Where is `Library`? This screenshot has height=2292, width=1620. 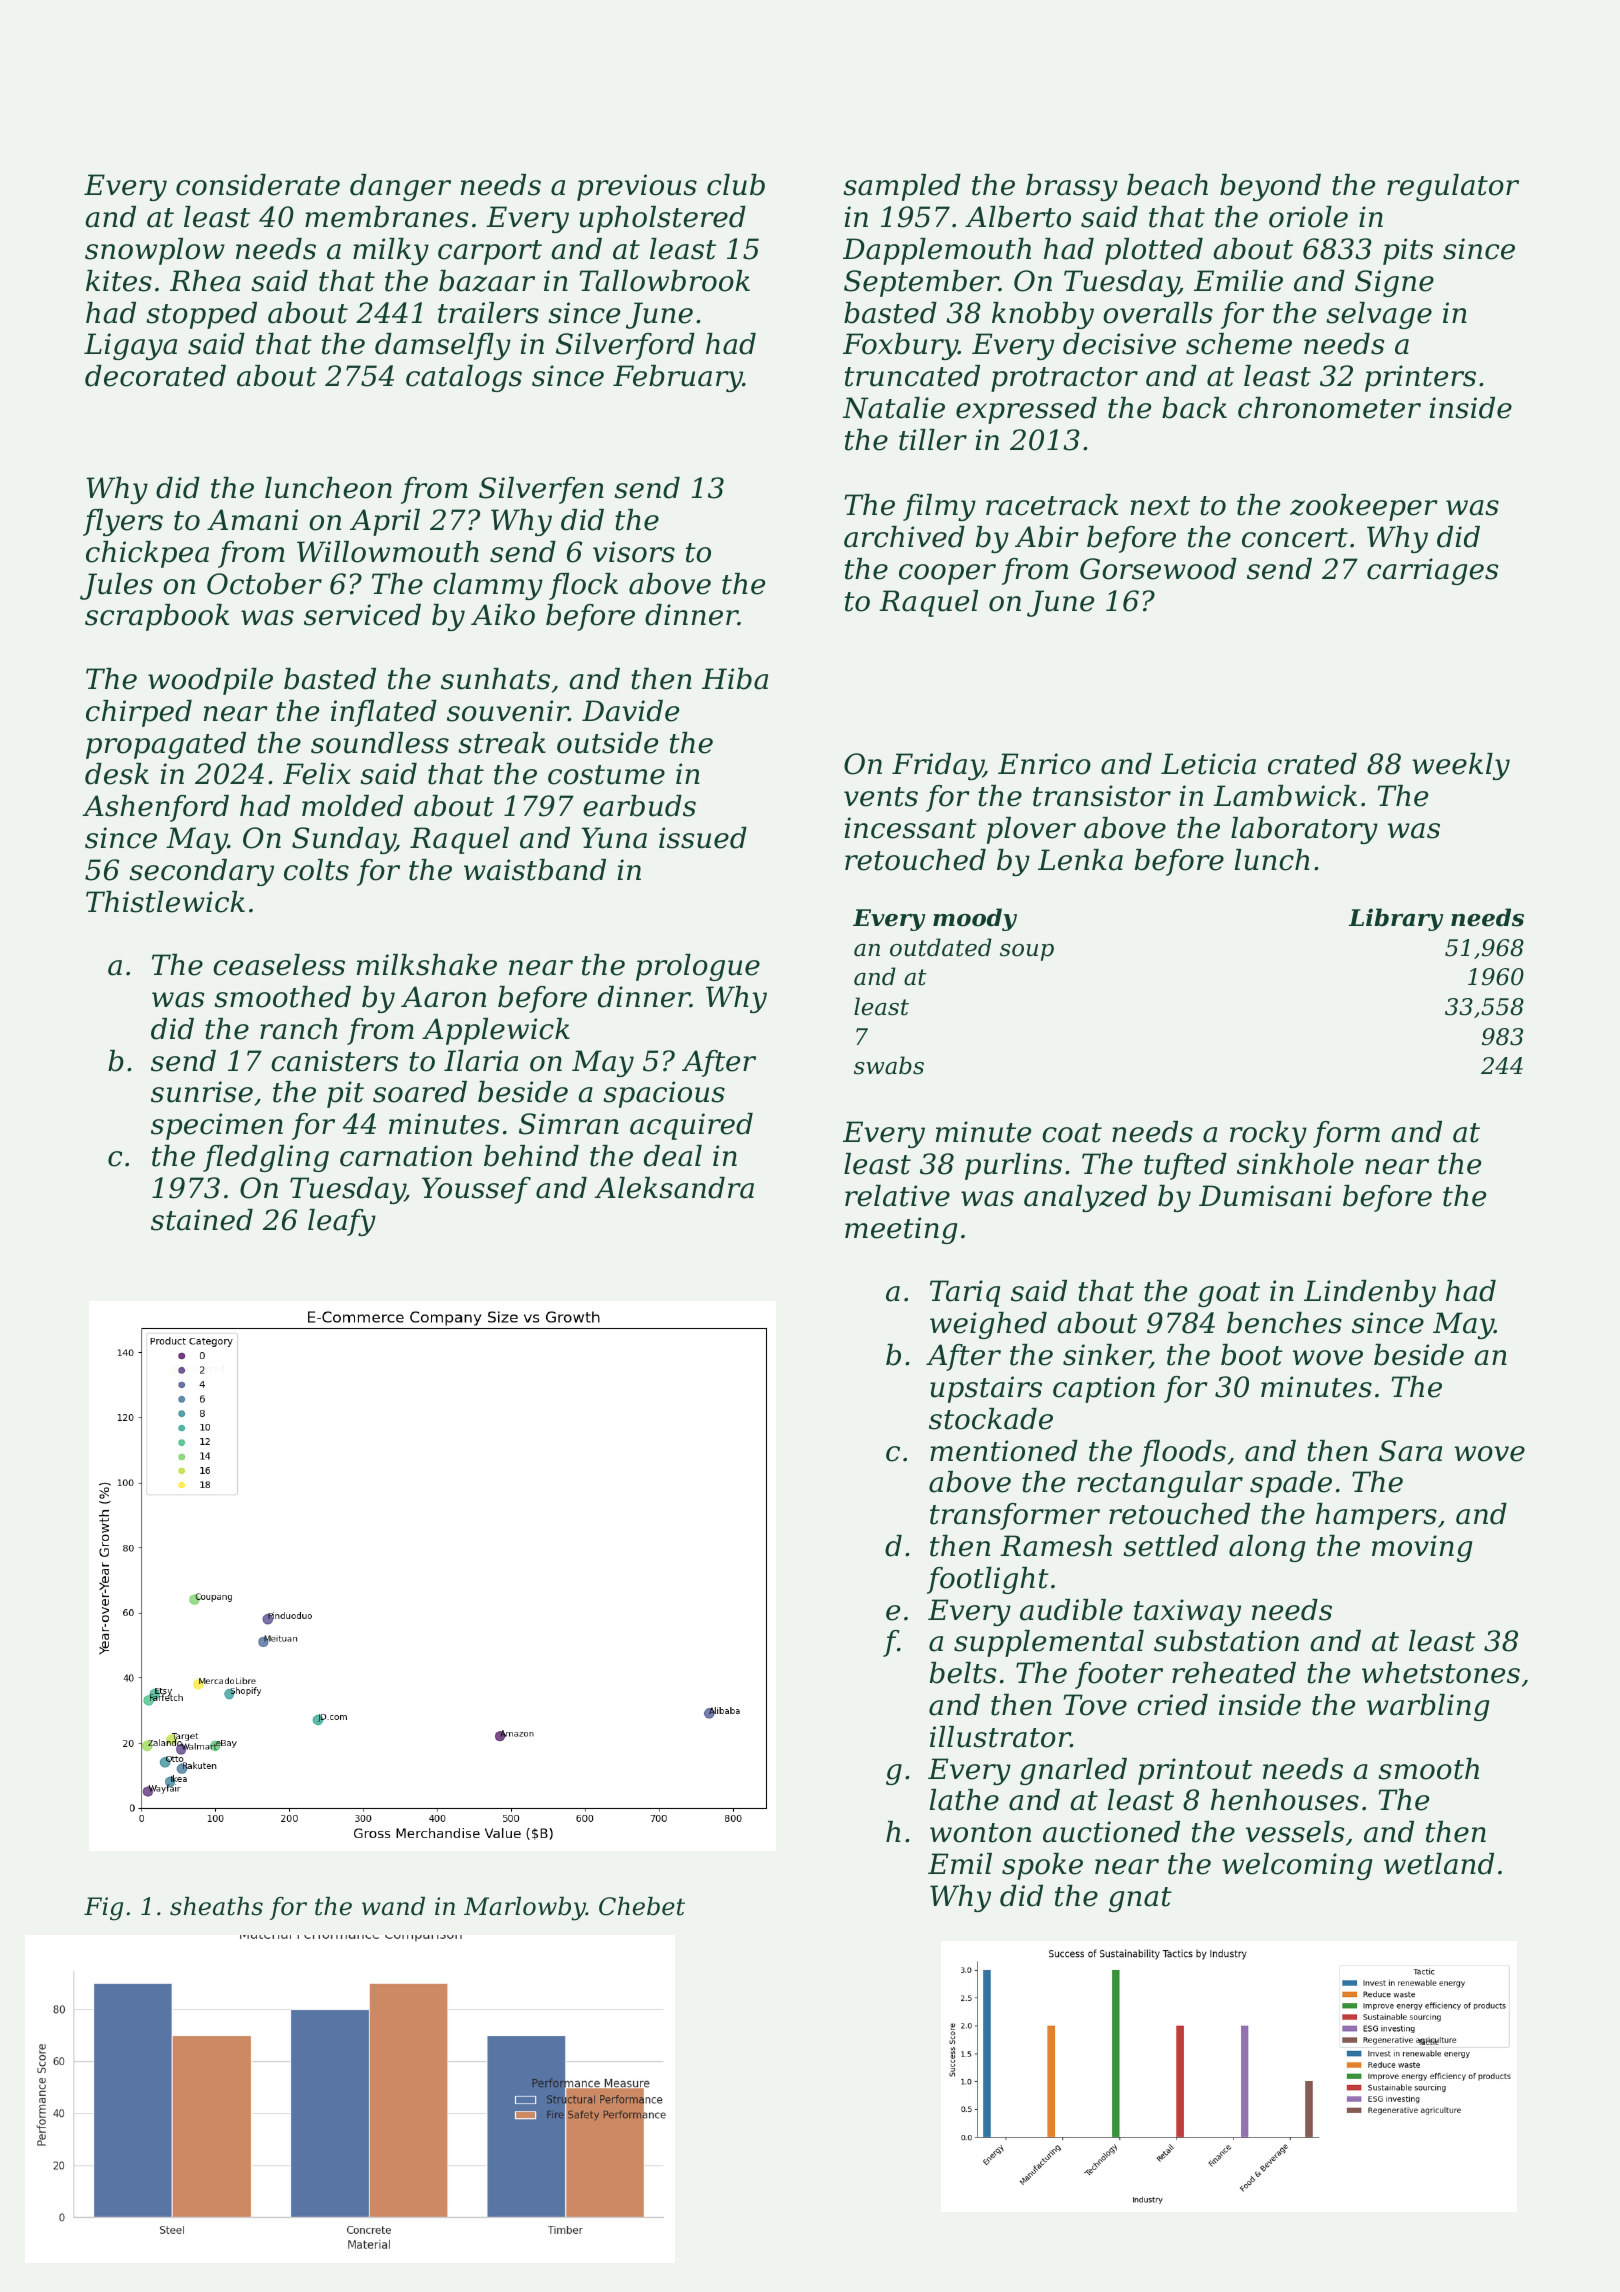
Library is located at coordinates (1396, 919).
